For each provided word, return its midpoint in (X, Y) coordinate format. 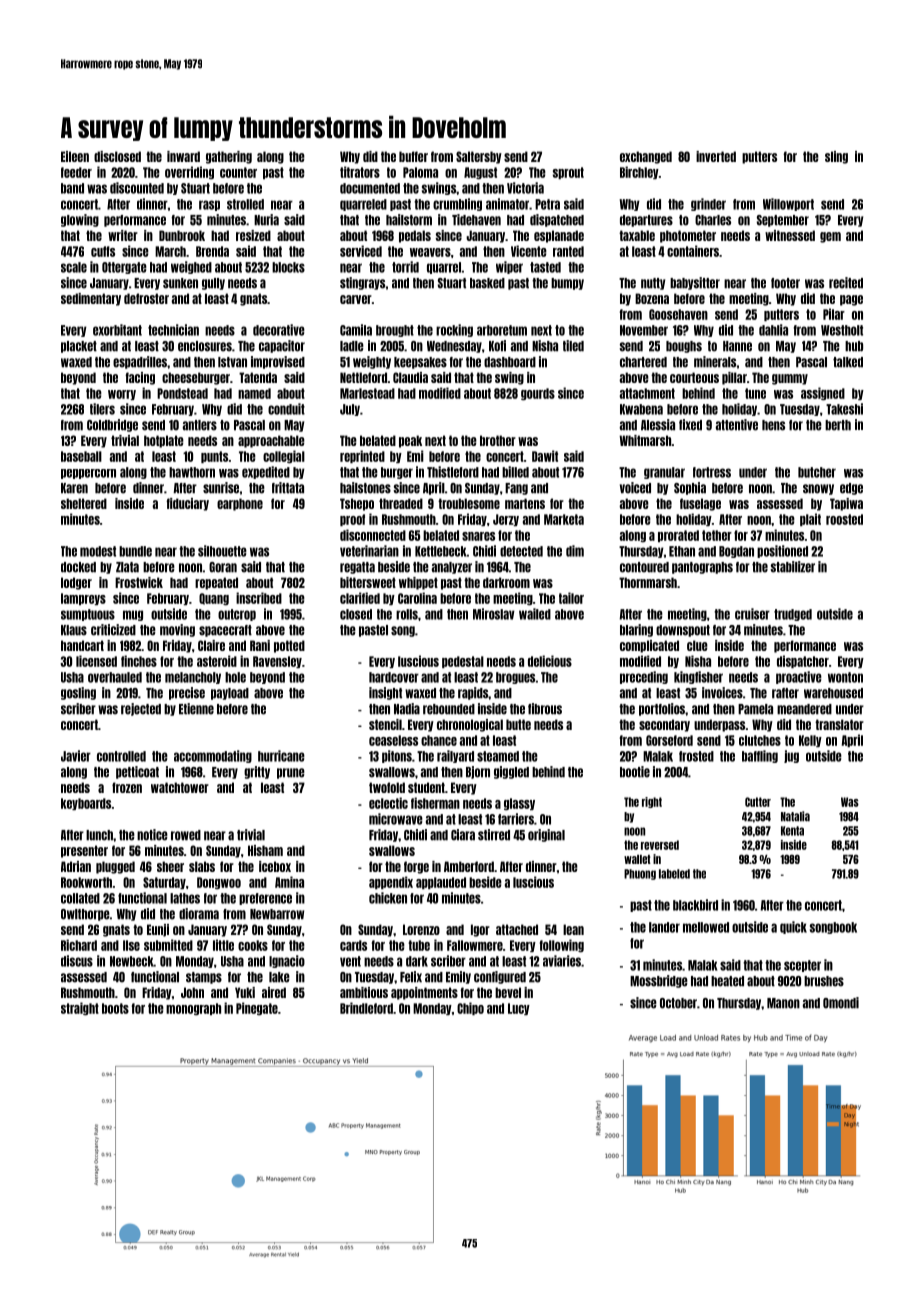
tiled (573, 346)
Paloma (420, 172)
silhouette (222, 551)
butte (518, 724)
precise (187, 693)
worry (122, 395)
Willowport (788, 204)
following (562, 946)
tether (717, 535)
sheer (170, 866)
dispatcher (803, 661)
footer (785, 283)
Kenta (792, 831)
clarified (360, 598)
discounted (137, 188)
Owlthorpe (85, 915)
